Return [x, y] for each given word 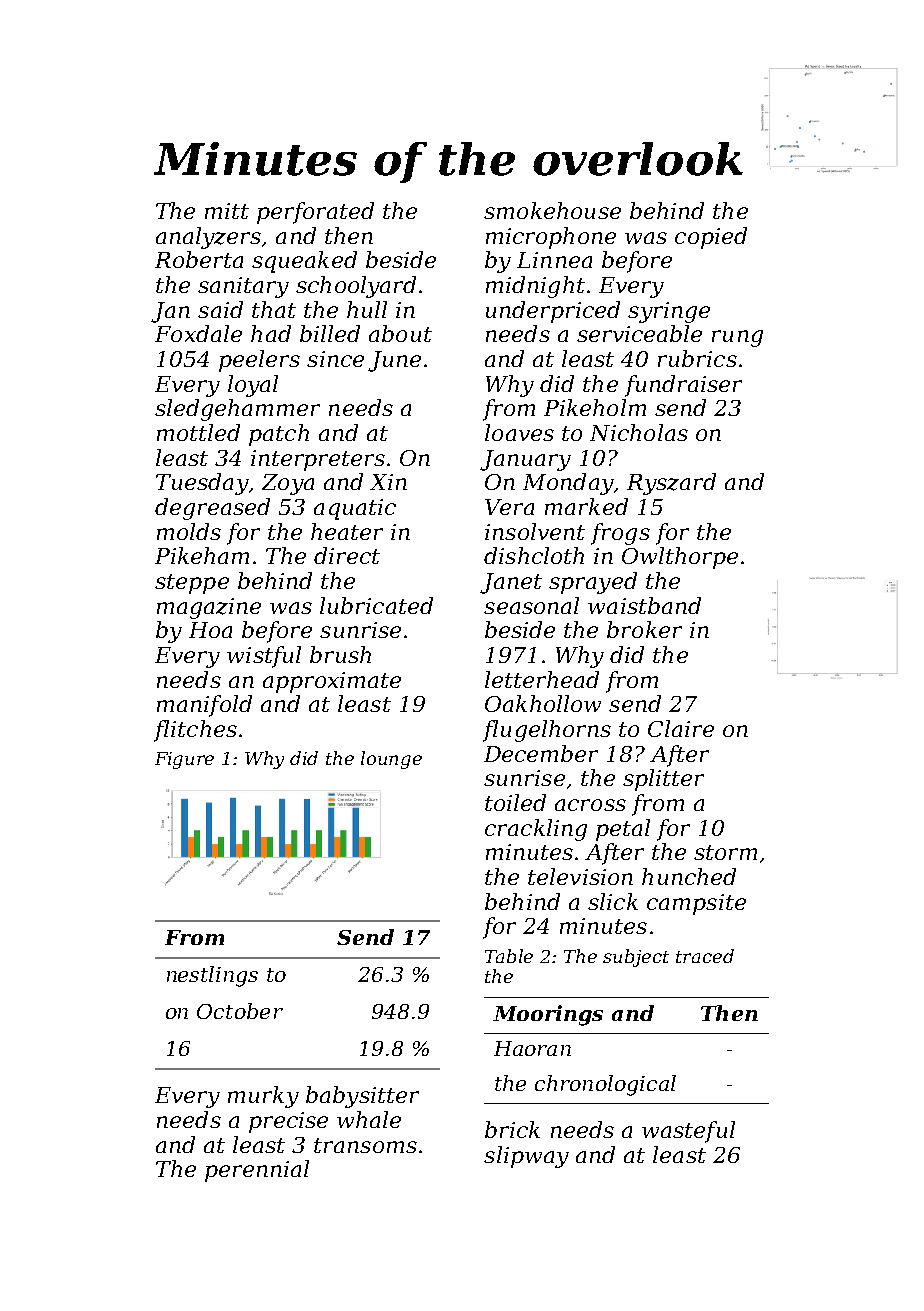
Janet [511, 583]
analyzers [208, 238]
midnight [535, 287]
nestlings [212, 976]
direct [347, 555]
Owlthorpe [680, 558]
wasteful [688, 1132]
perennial [257, 1171]
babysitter [362, 1097]
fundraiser [683, 386]
